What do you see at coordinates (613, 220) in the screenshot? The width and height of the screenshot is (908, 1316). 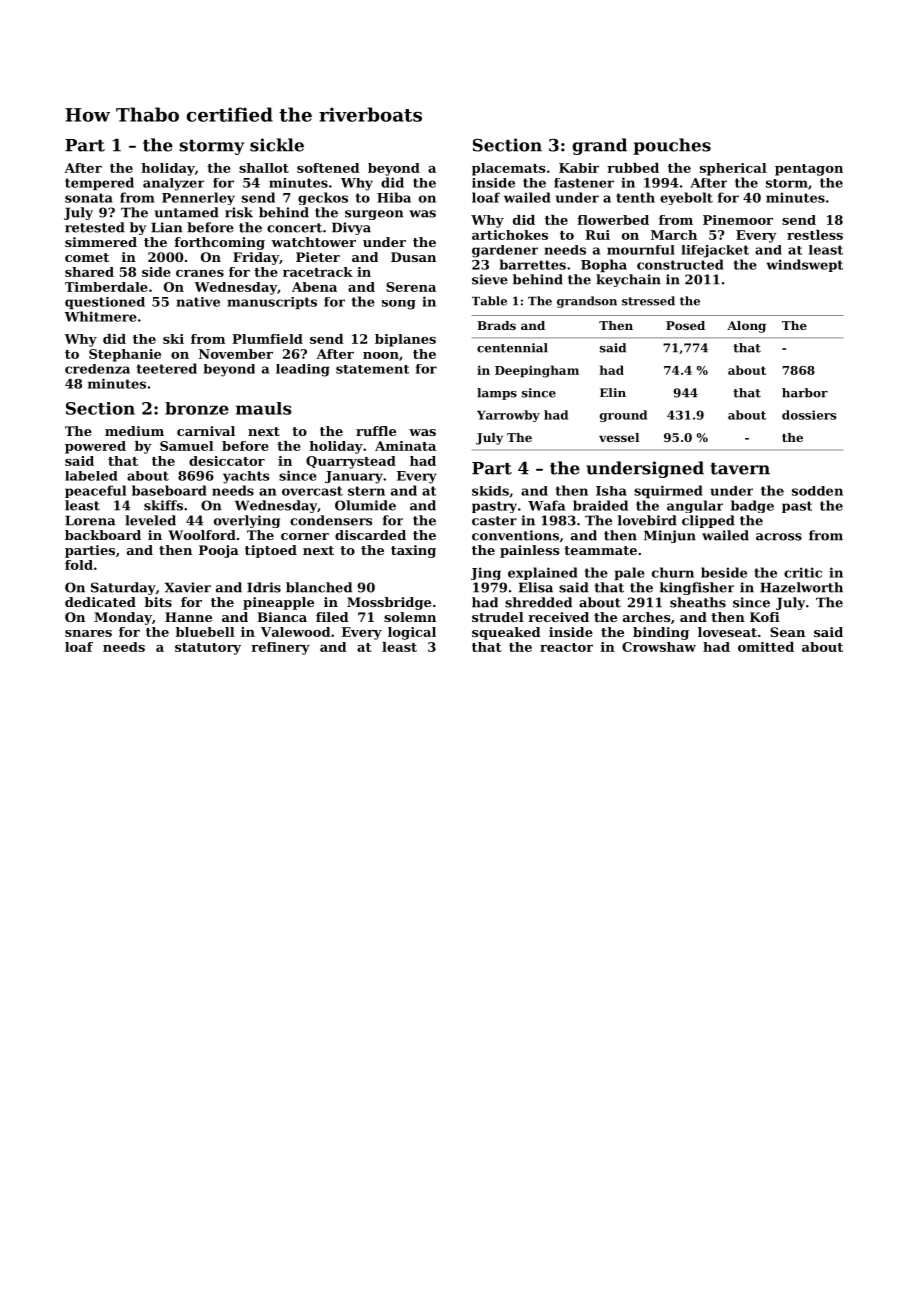 I see `flowerbed` at bounding box center [613, 220].
